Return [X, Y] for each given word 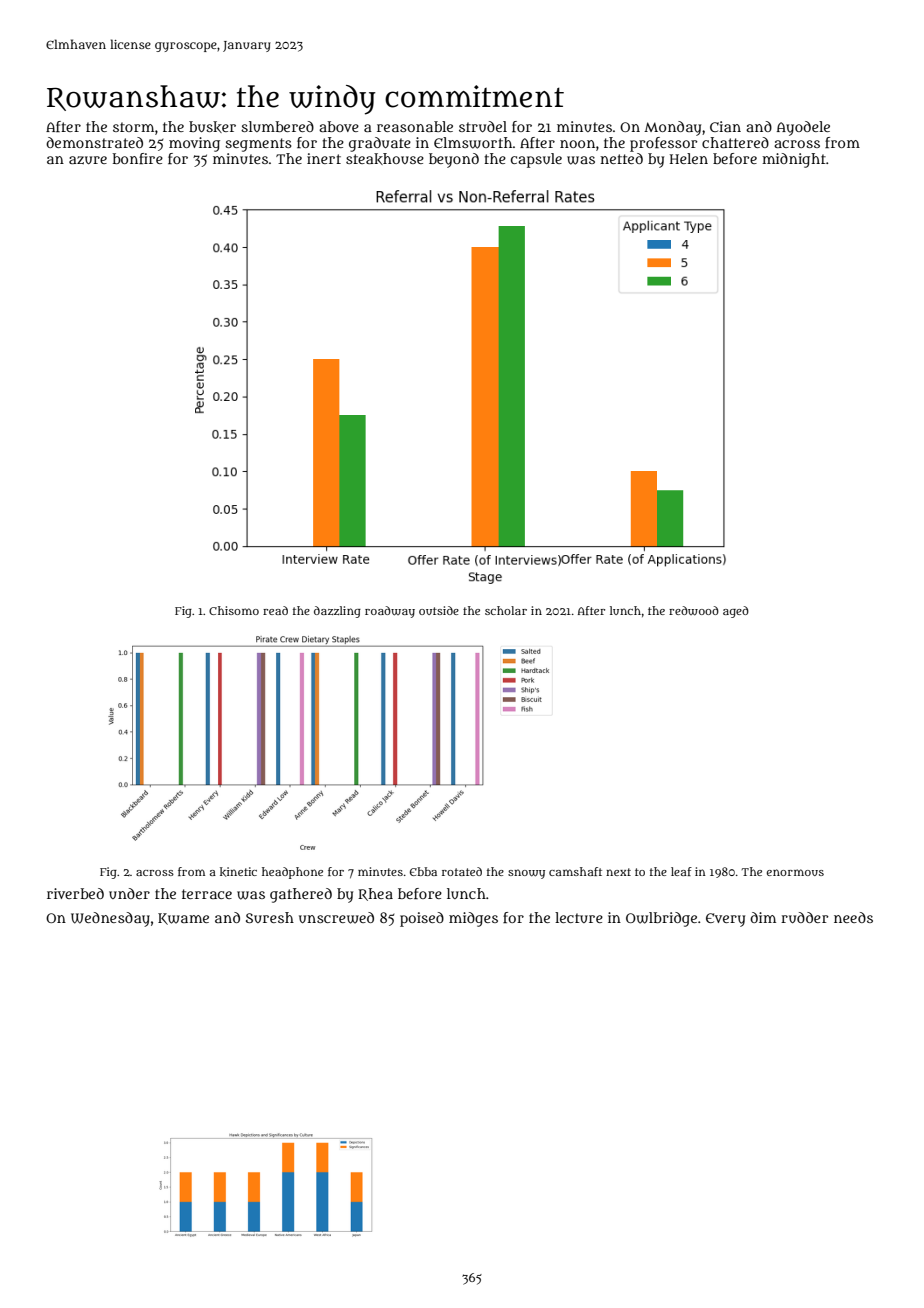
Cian [725, 126]
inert [324, 158]
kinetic [238, 872]
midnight [794, 160]
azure [88, 160]
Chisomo [234, 610]
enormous [795, 872]
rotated [462, 871]
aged [736, 612]
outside [439, 610]
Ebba [423, 871]
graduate [380, 144]
